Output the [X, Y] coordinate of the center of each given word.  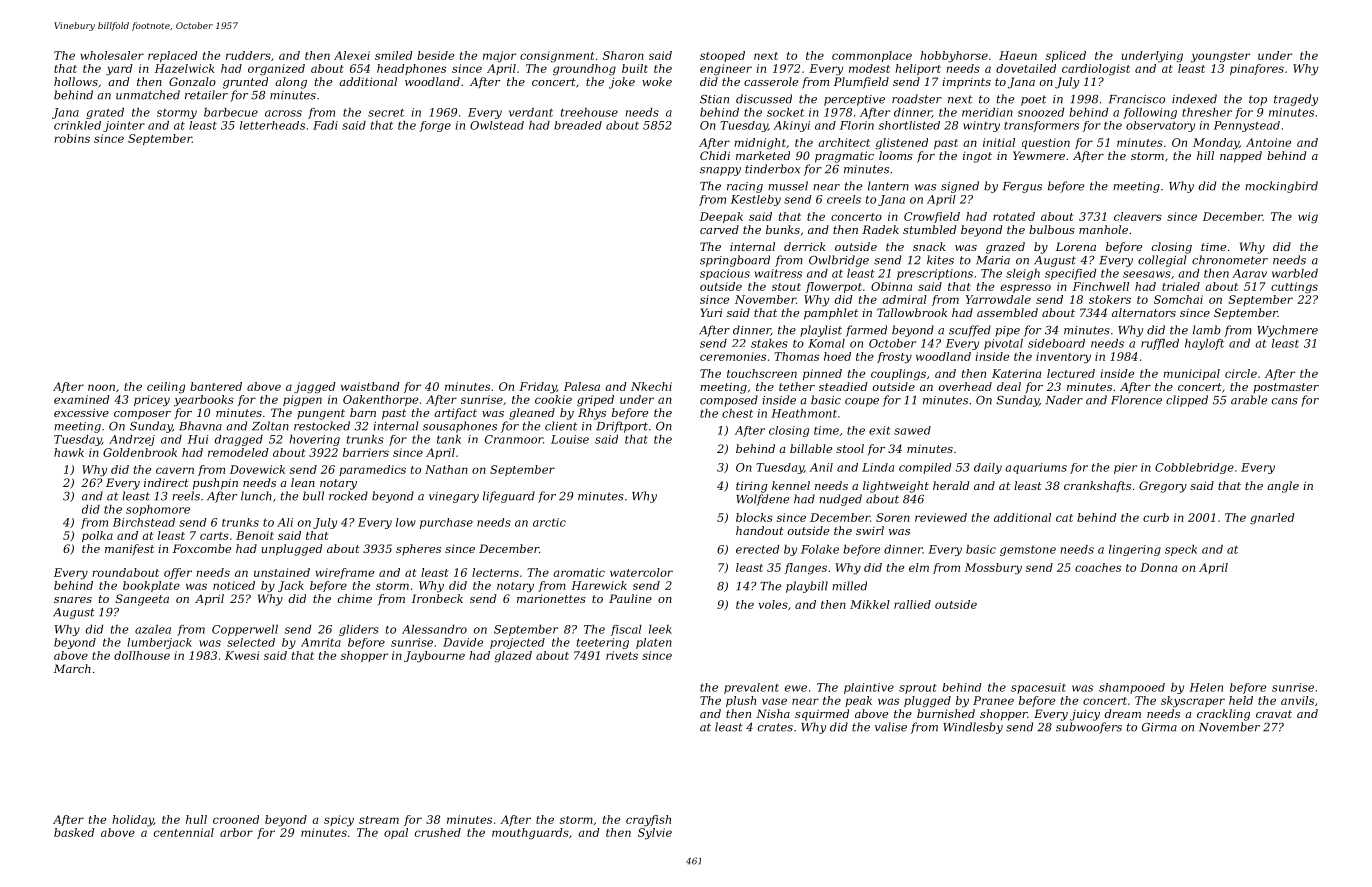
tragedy [1296, 100]
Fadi [325, 125]
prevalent [751, 688]
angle [1283, 487]
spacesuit [1038, 688]
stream [379, 820]
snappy [720, 171]
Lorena [1076, 246]
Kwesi [242, 655]
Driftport [622, 427]
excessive [81, 412]
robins [72, 138]
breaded [578, 125]
